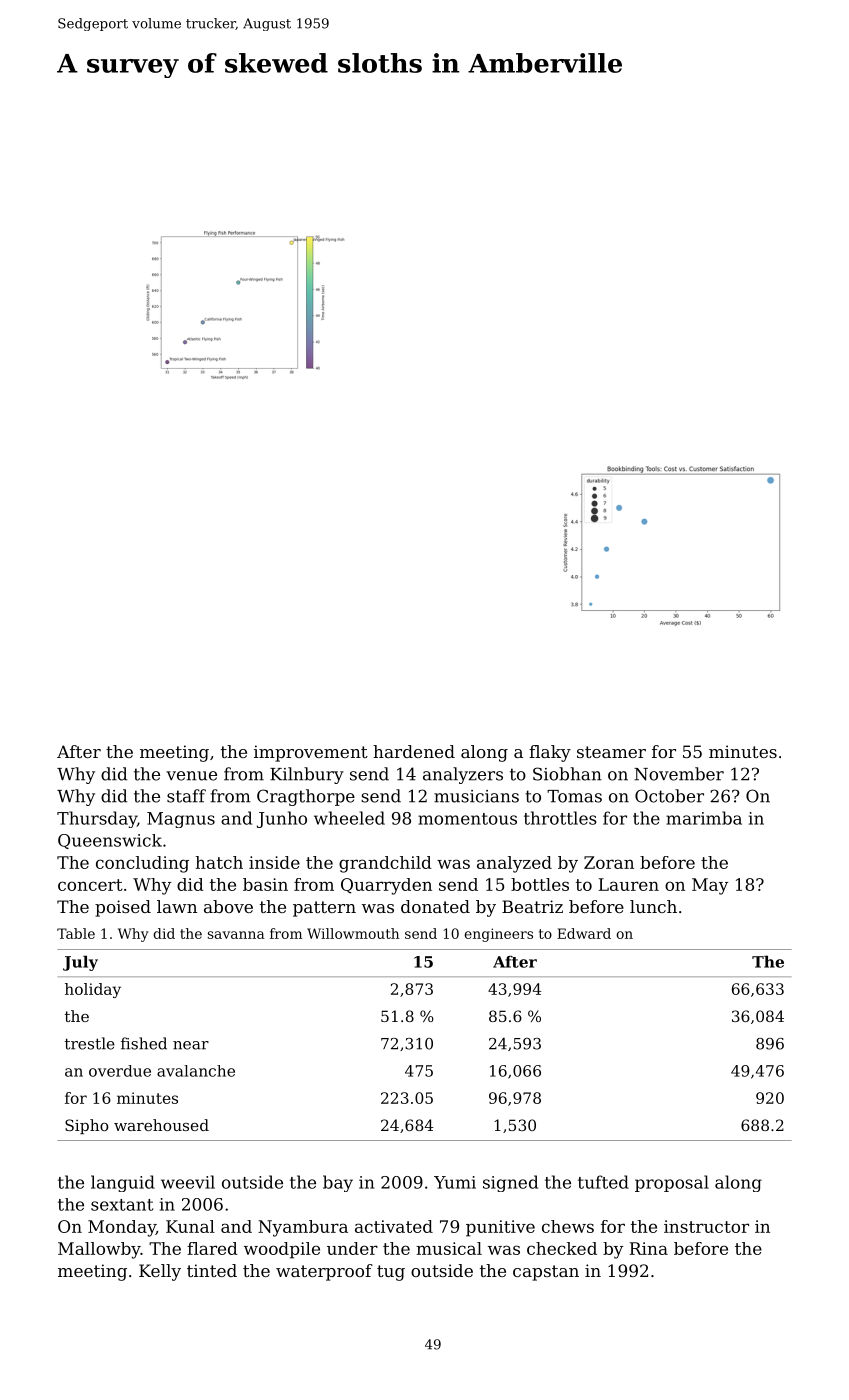 The image size is (849, 1400). What do you see at coordinates (196, 1071) in the screenshot?
I see `avalanche` at bounding box center [196, 1071].
